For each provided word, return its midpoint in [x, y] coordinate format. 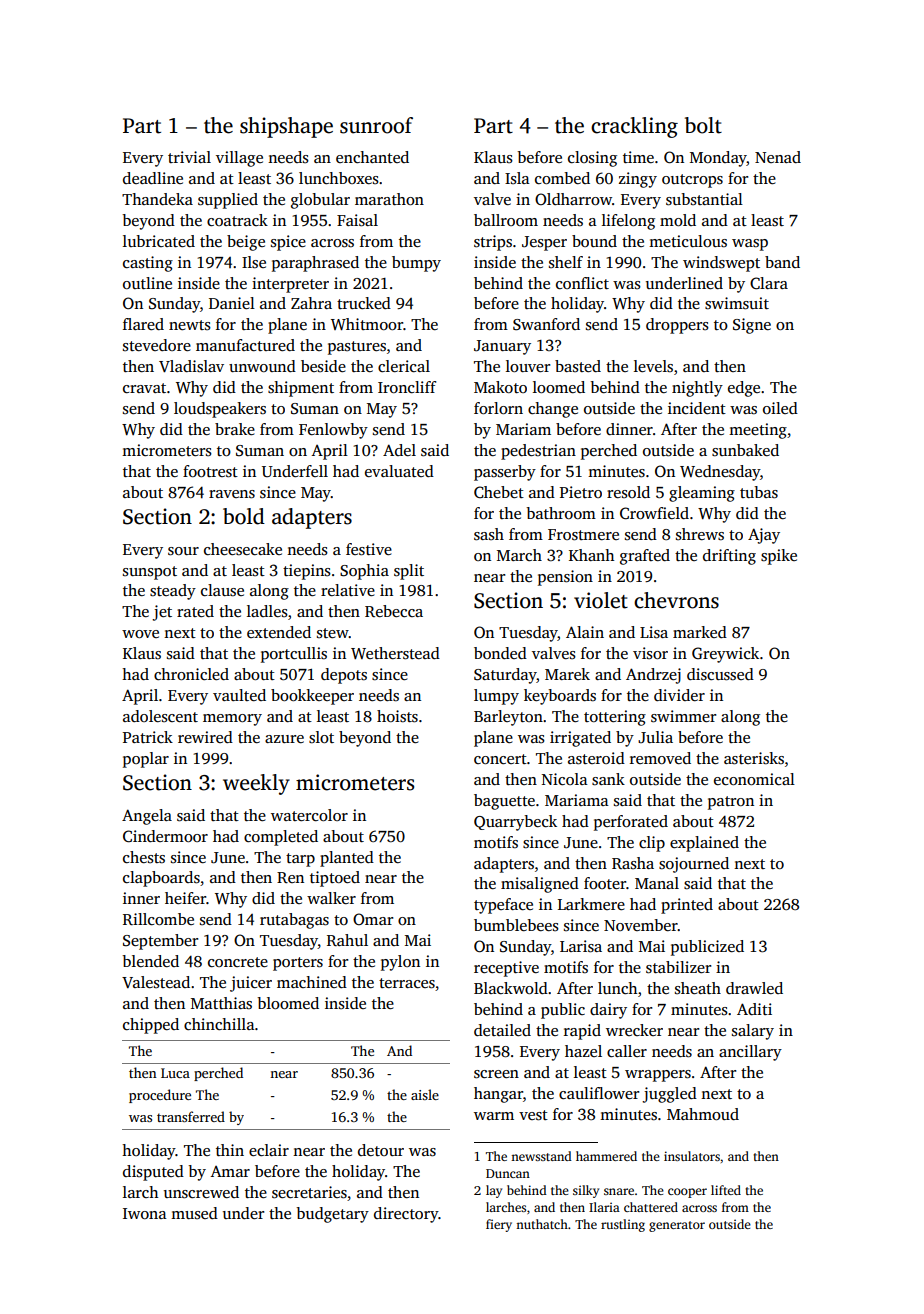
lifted [726, 1190]
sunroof [376, 125]
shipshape [286, 127]
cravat [144, 388]
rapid [582, 1032]
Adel [399, 450]
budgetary [332, 1215]
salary [753, 1032]
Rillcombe [158, 919]
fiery [499, 1225]
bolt [703, 125]
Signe [752, 326]
